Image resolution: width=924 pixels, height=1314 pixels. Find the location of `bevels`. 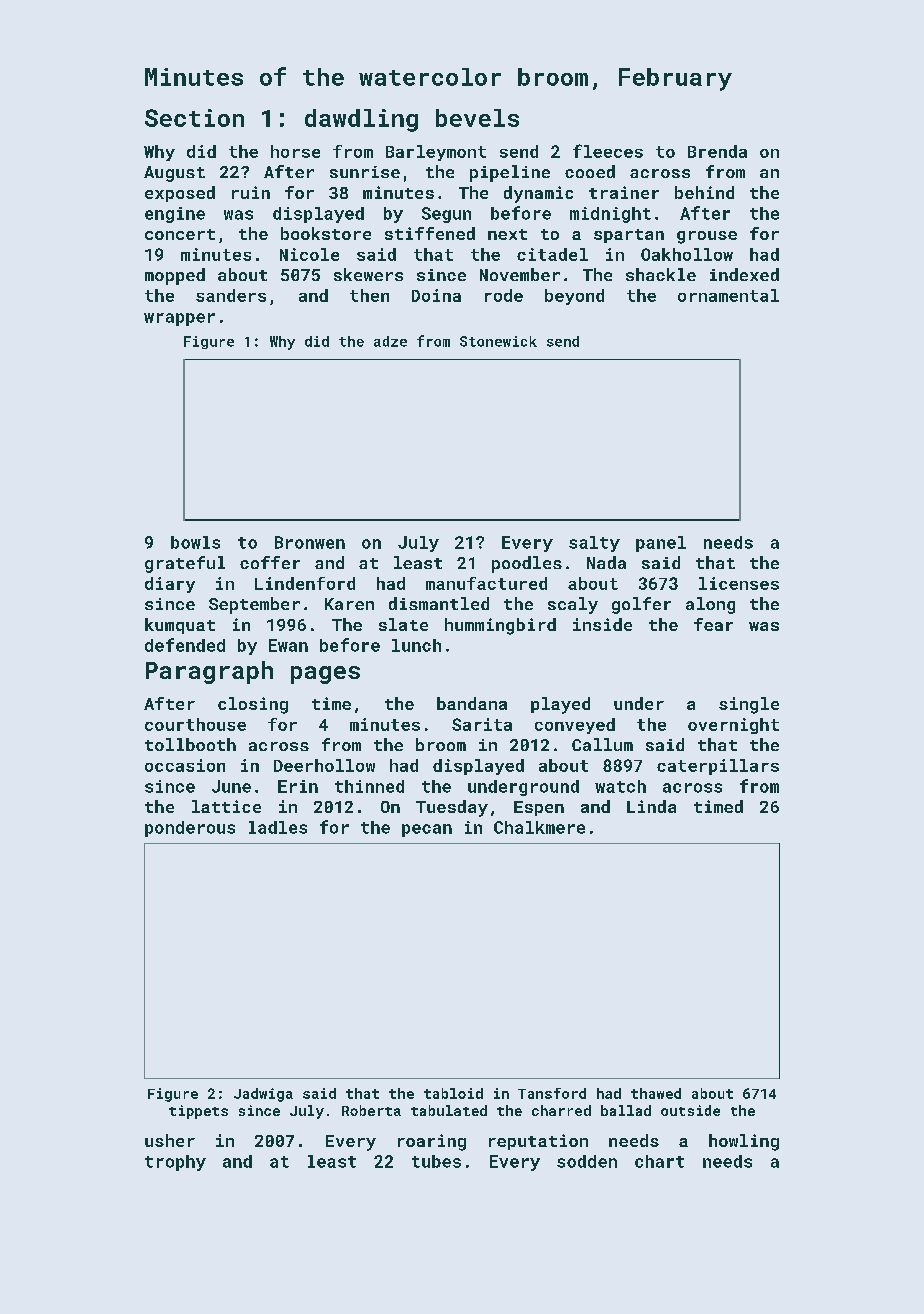

bevels is located at coordinates (477, 118).
